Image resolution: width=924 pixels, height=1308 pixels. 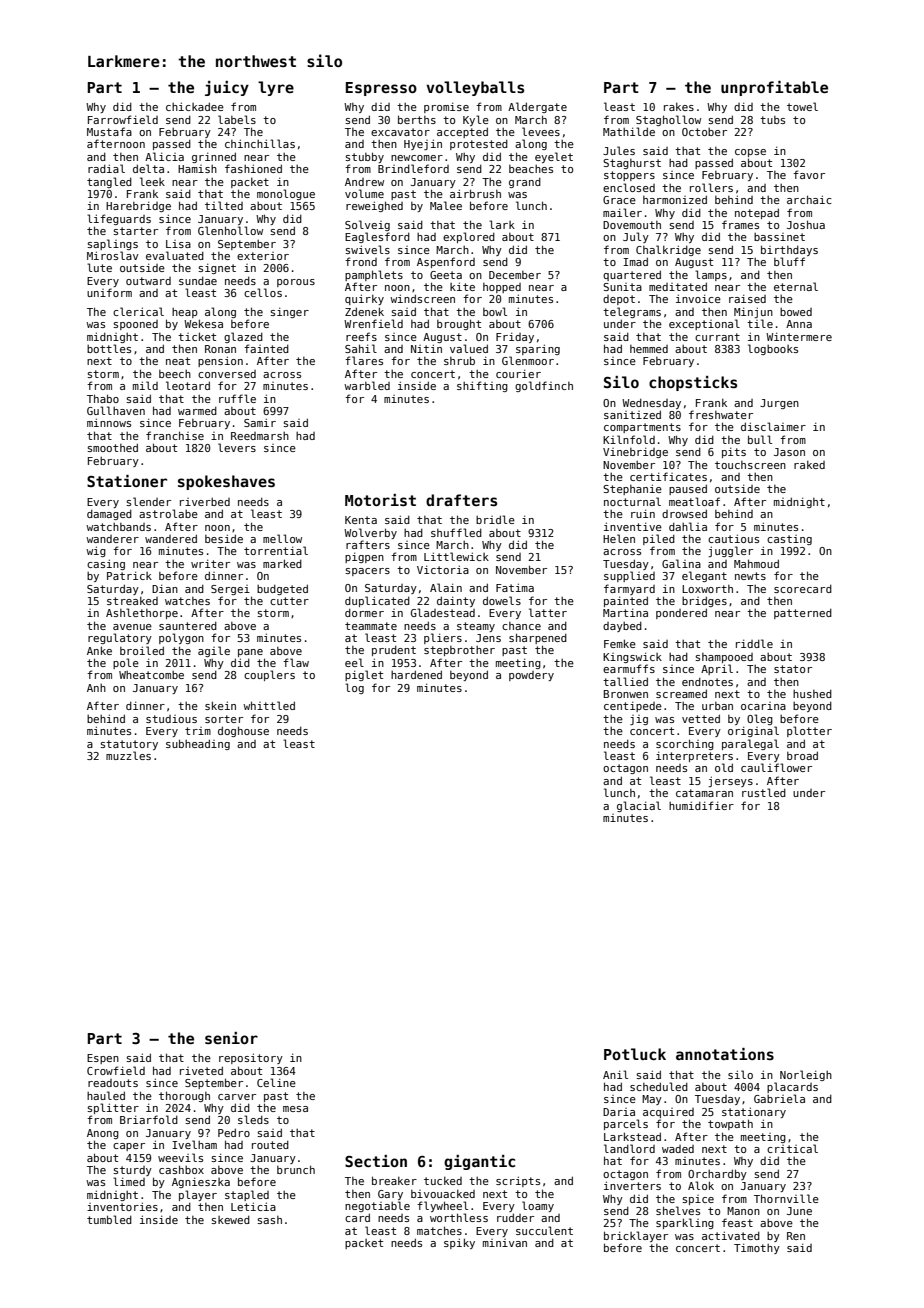 What do you see at coordinates (286, 194) in the document?
I see `monologue` at bounding box center [286, 194].
